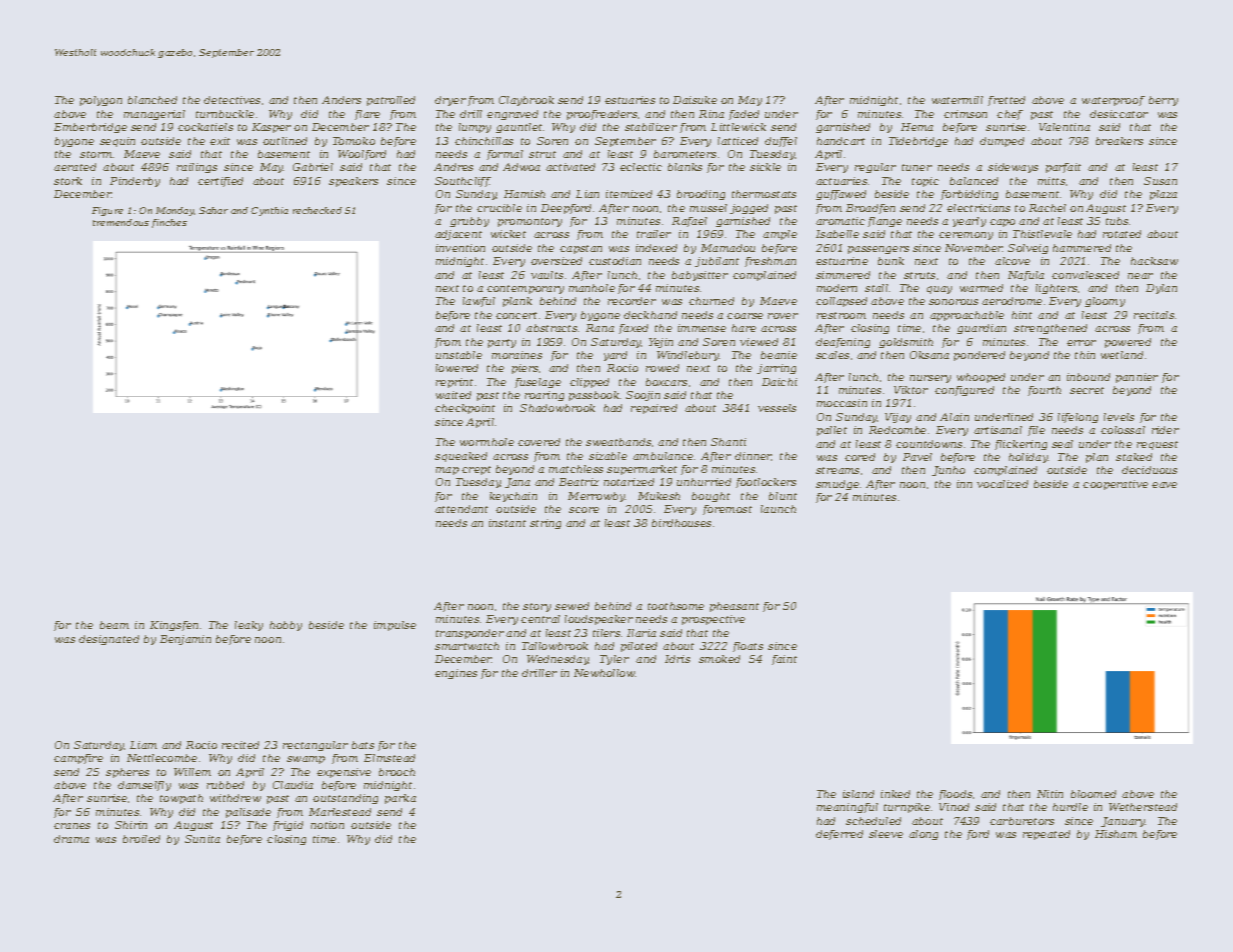 This page has width=1233, height=952. Describe the element at coordinates (839, 835) in the page. I see `deferred` at that location.
